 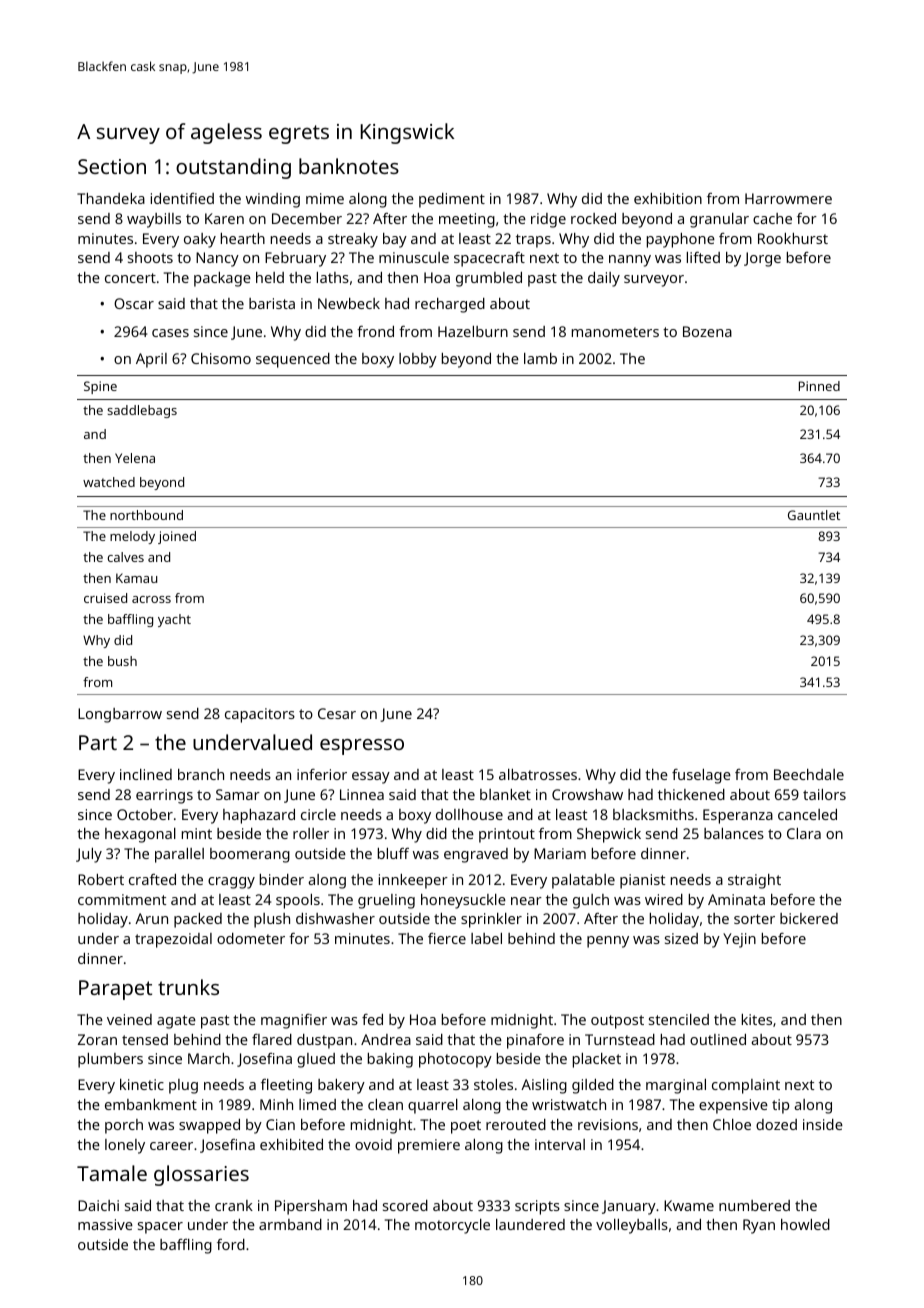 I want to click on howled, so click(x=805, y=1224).
